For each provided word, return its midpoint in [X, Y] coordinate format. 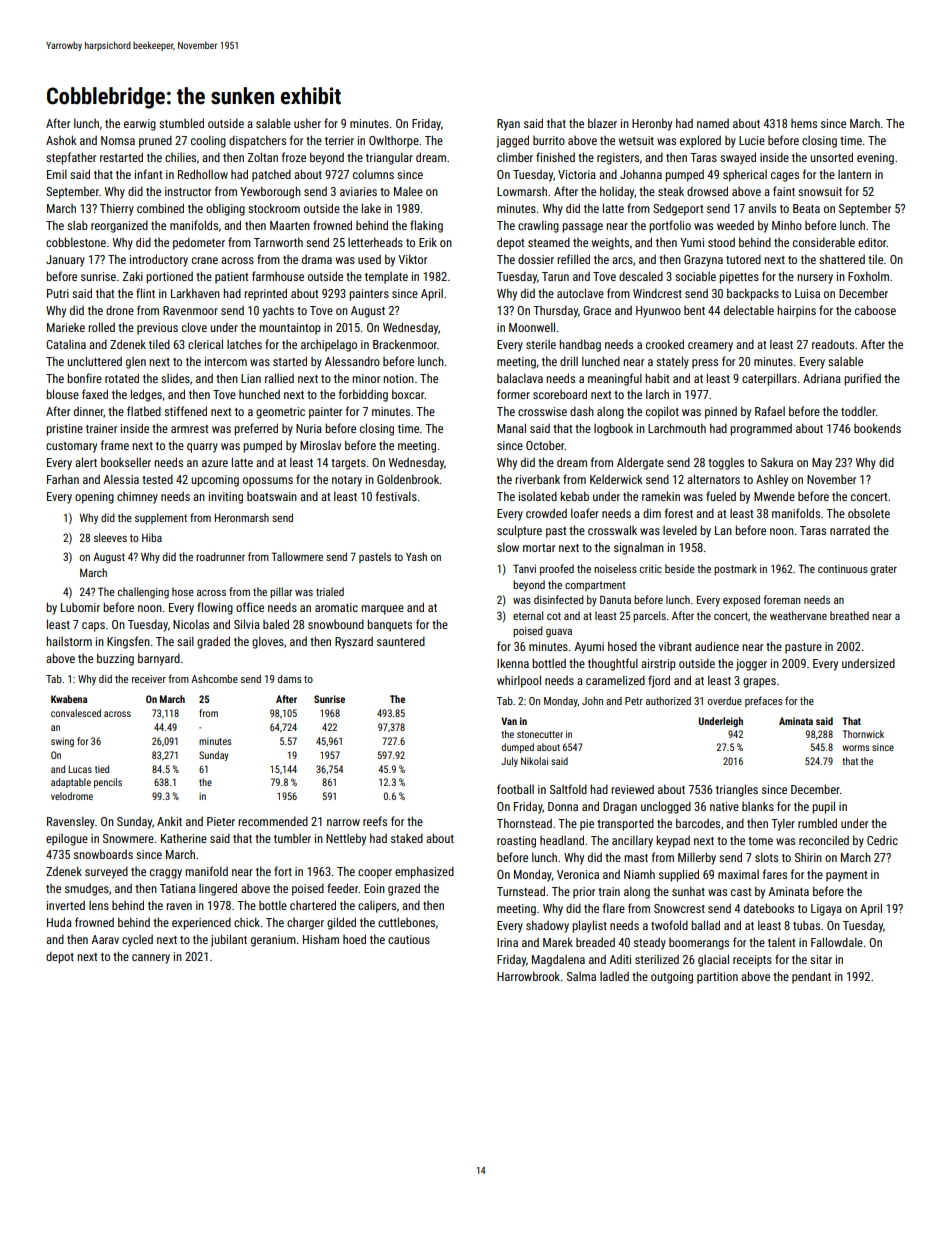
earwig [140, 125]
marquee [382, 610]
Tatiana [178, 888]
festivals [396, 496]
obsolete [869, 513]
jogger [751, 665]
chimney [137, 498]
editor [872, 242]
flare [614, 908]
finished [555, 157]
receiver [149, 679]
